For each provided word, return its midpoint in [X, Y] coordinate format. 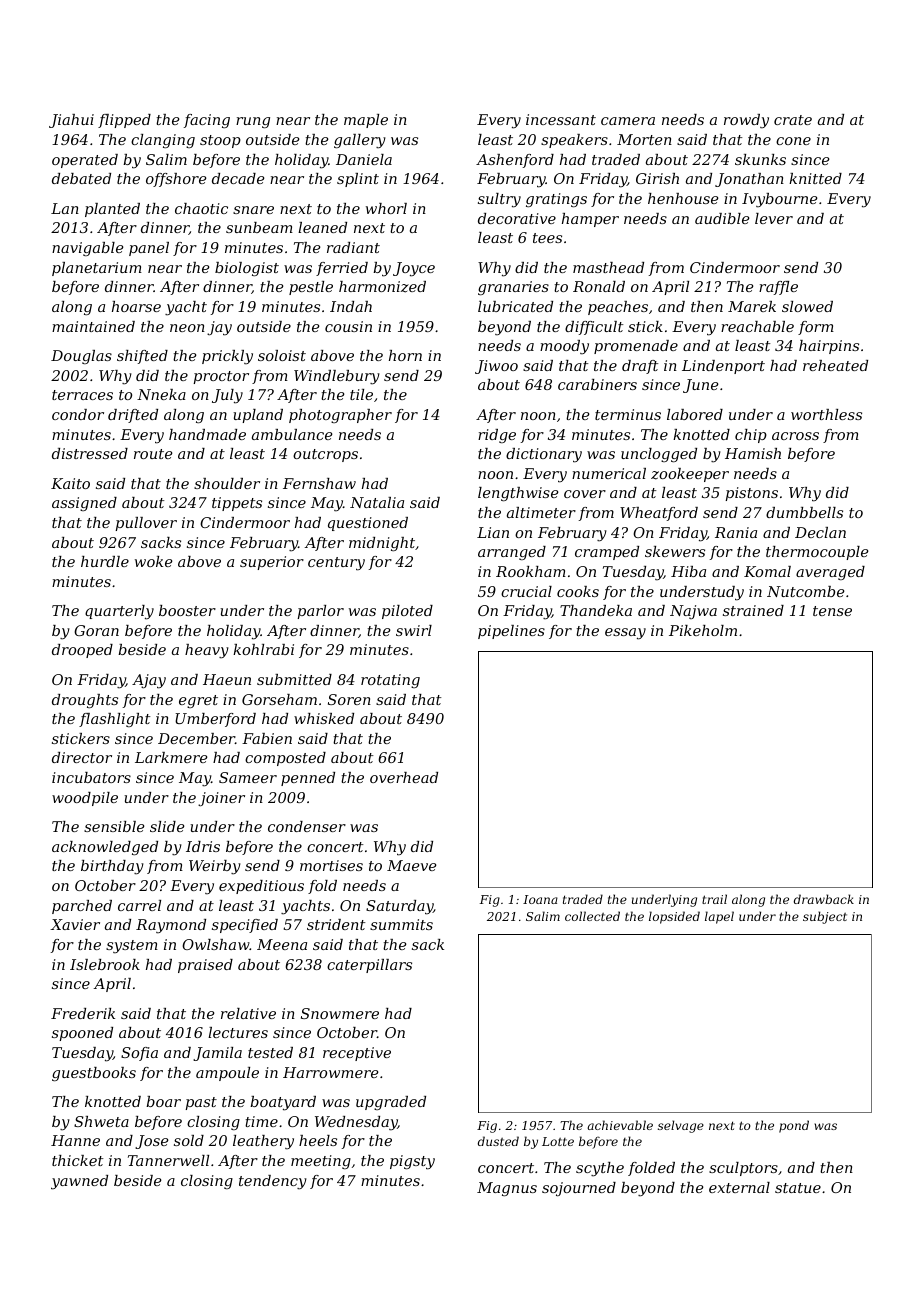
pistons [751, 494]
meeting [321, 1162]
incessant [561, 119]
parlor [320, 612]
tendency [273, 1182]
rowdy [746, 121]
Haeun [227, 679]
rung [253, 123]
